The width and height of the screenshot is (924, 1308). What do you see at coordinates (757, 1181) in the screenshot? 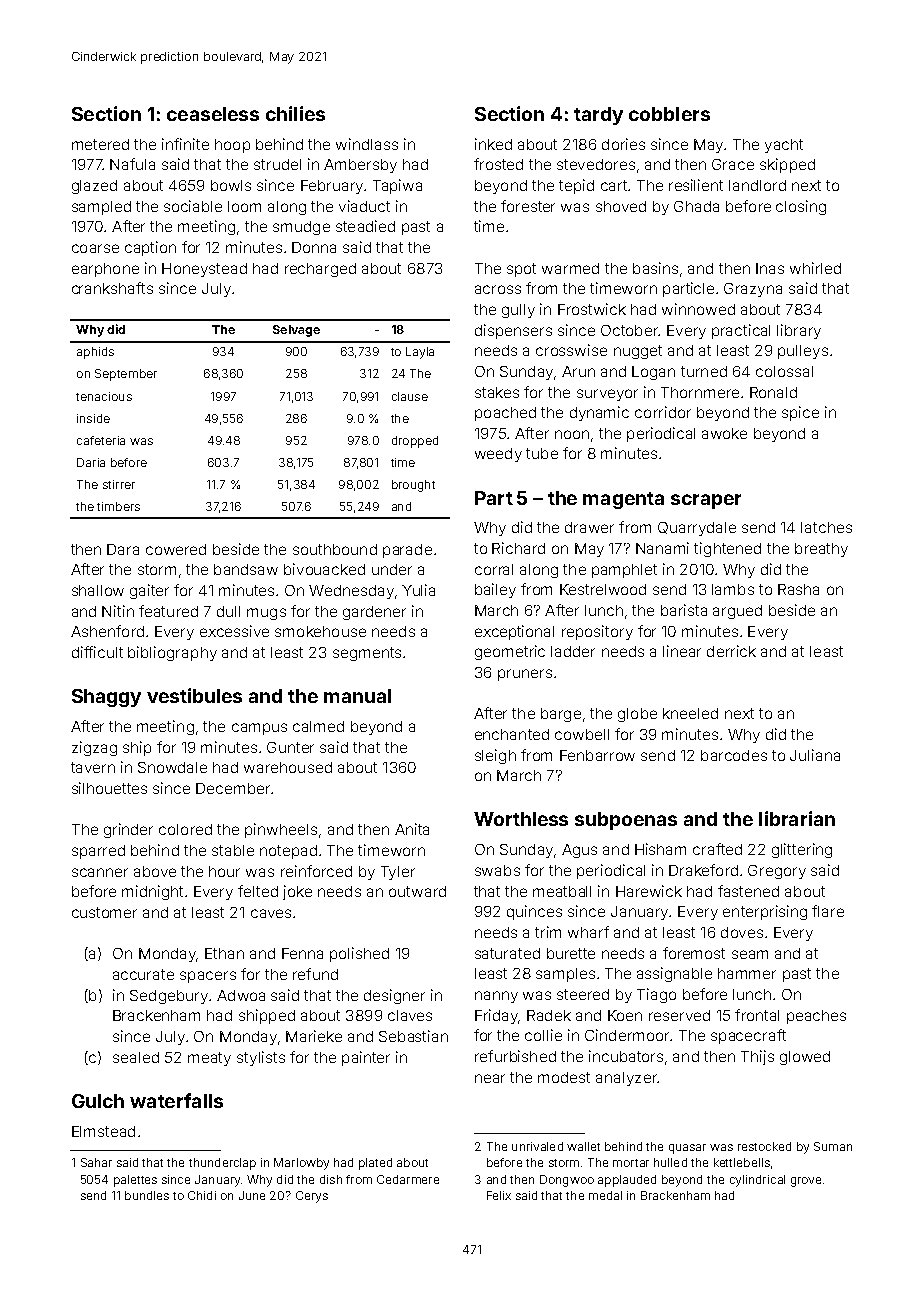
I see `cylindrical` at bounding box center [757, 1181].
